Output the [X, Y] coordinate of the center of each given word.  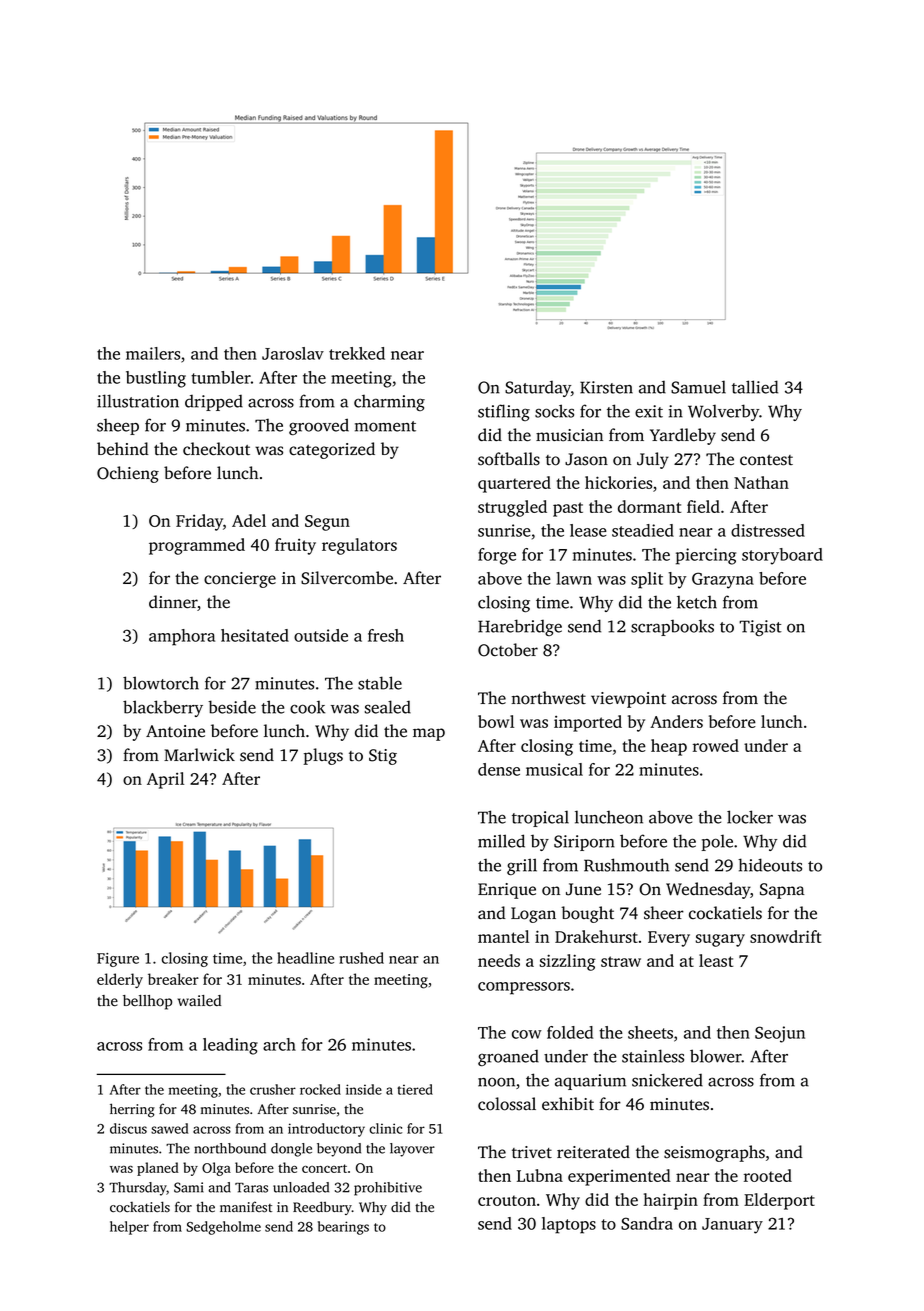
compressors [524, 988]
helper [129, 1228]
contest [766, 460]
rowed [716, 745]
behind [123, 448]
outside [321, 635]
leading [230, 1046]
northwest [548, 698]
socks [554, 411]
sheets [650, 1032]
